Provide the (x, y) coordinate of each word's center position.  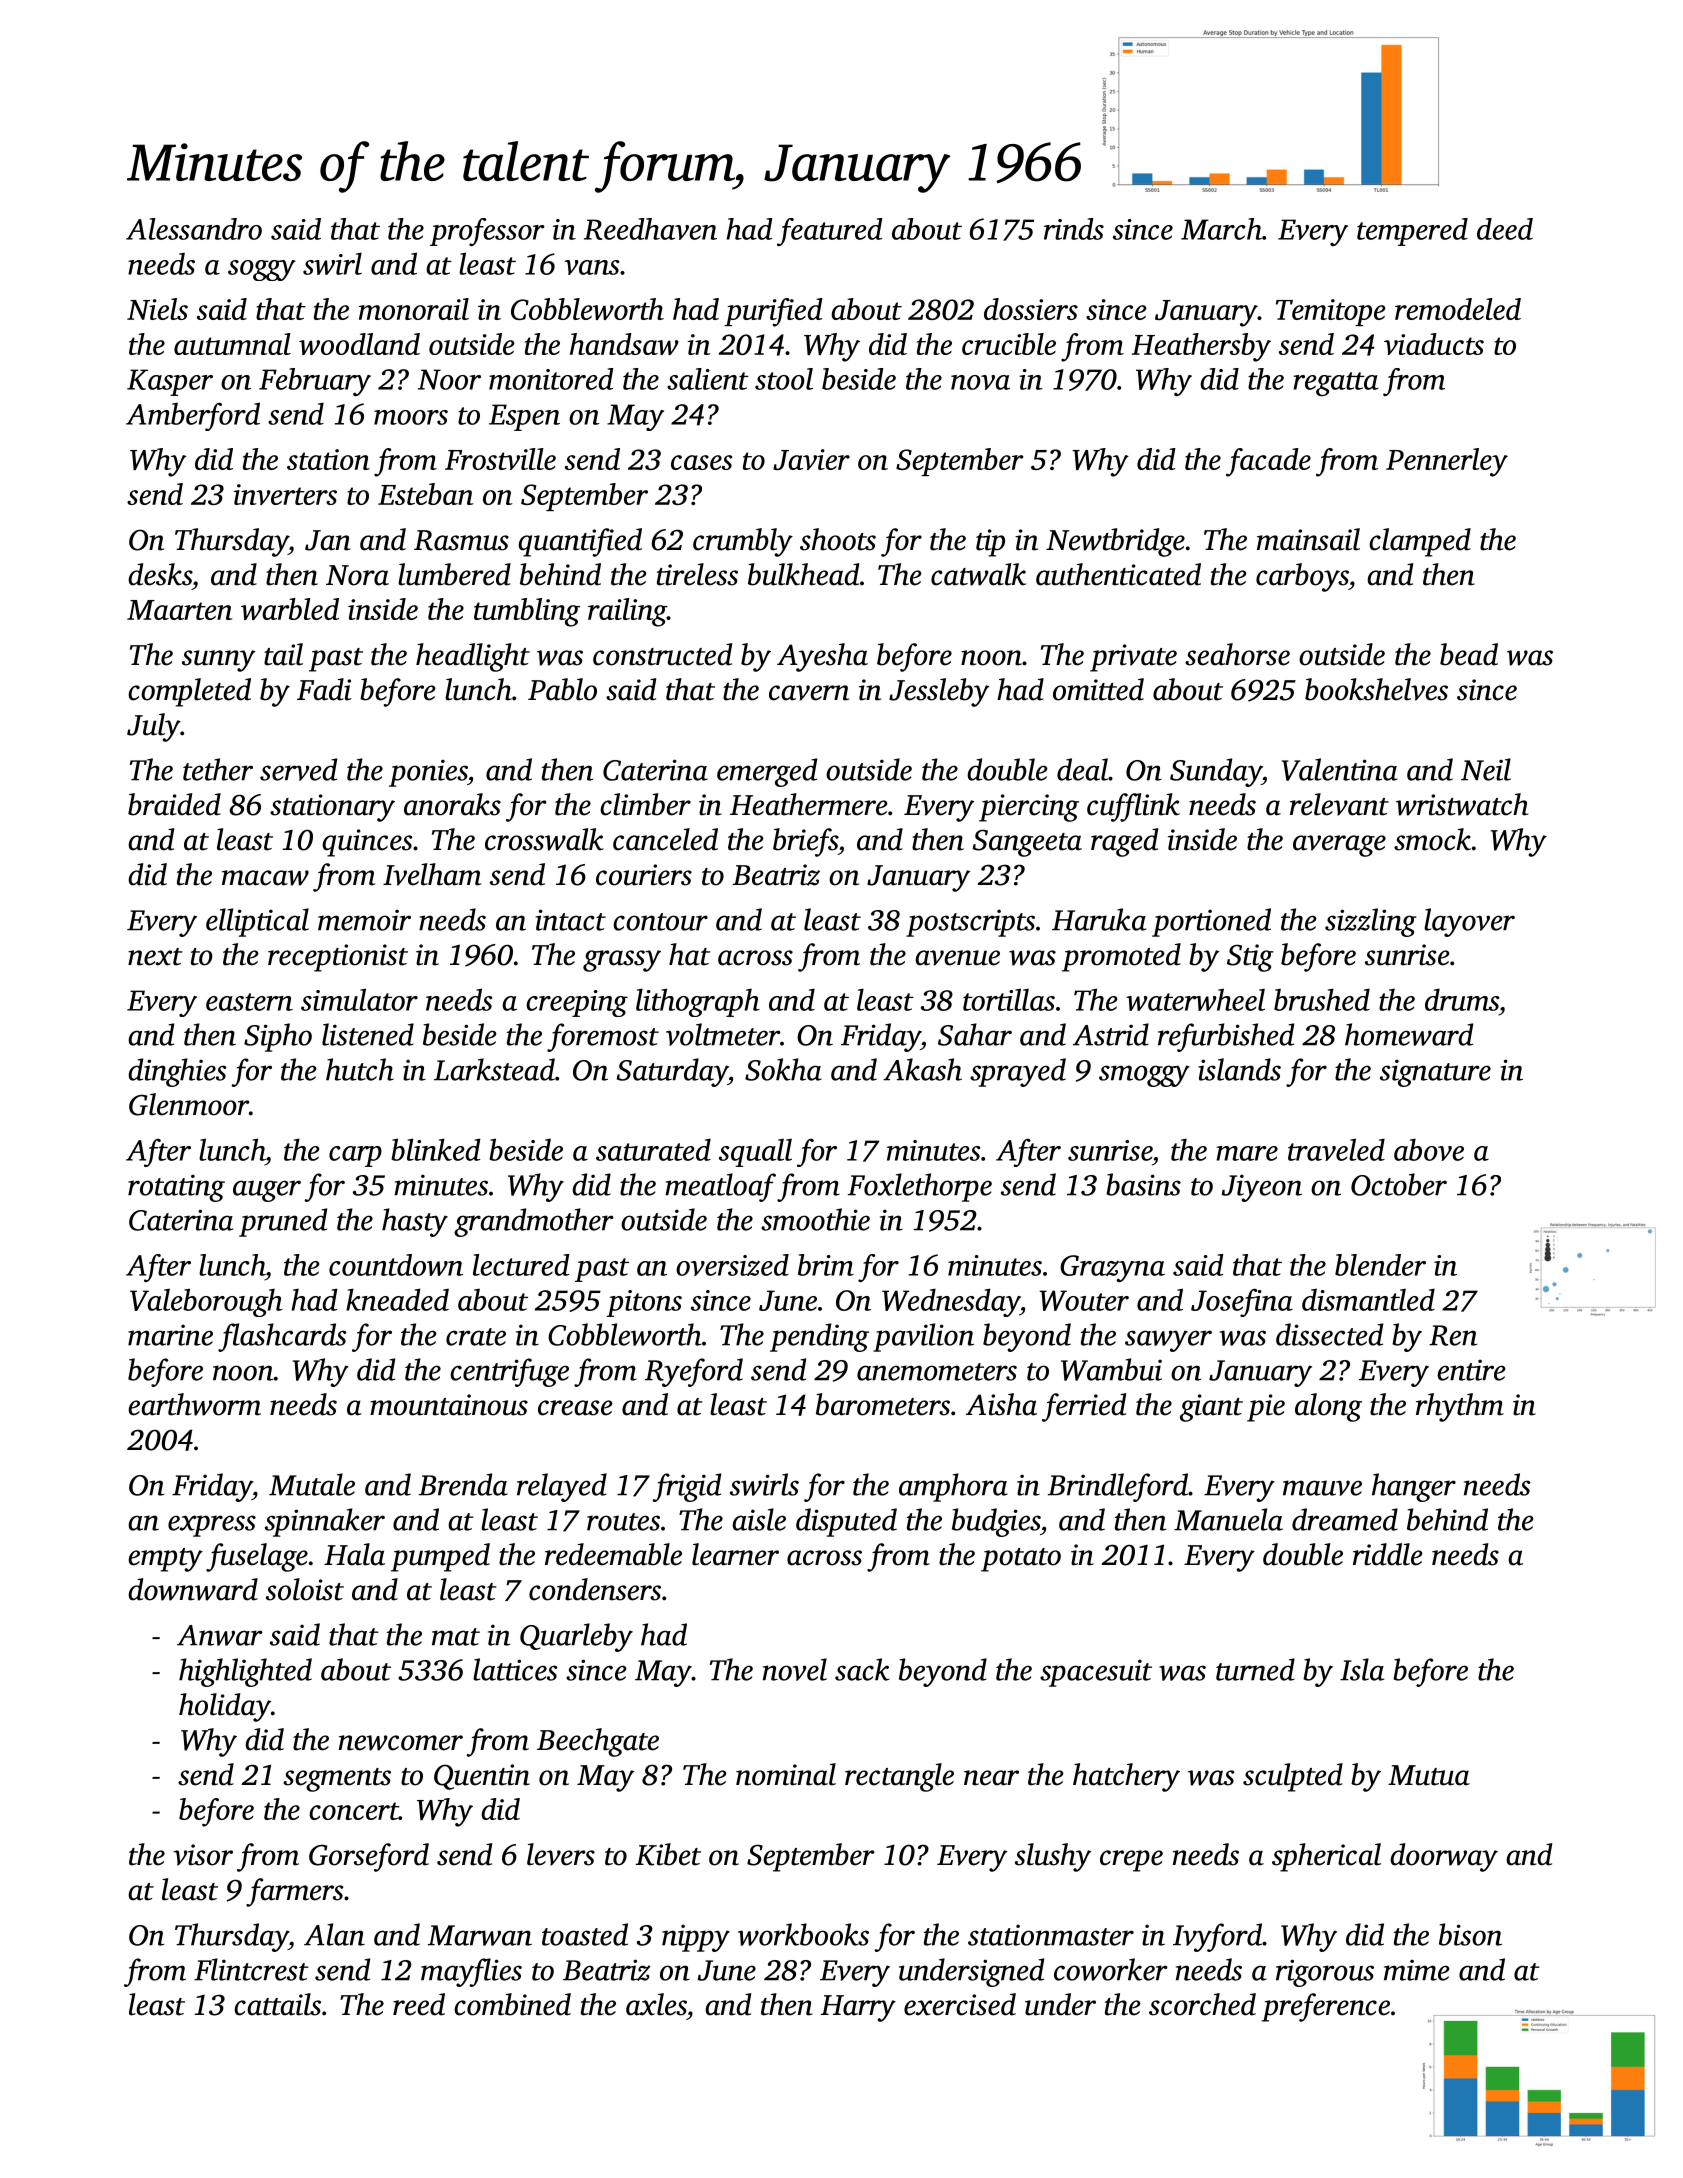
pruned (283, 1222)
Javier (811, 459)
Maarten (180, 610)
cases (701, 462)
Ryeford (694, 1372)
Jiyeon (1262, 1188)
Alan (334, 1934)
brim (826, 1265)
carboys (1302, 577)
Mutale (312, 1484)
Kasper (170, 382)
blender (1380, 1265)
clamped (1420, 542)
